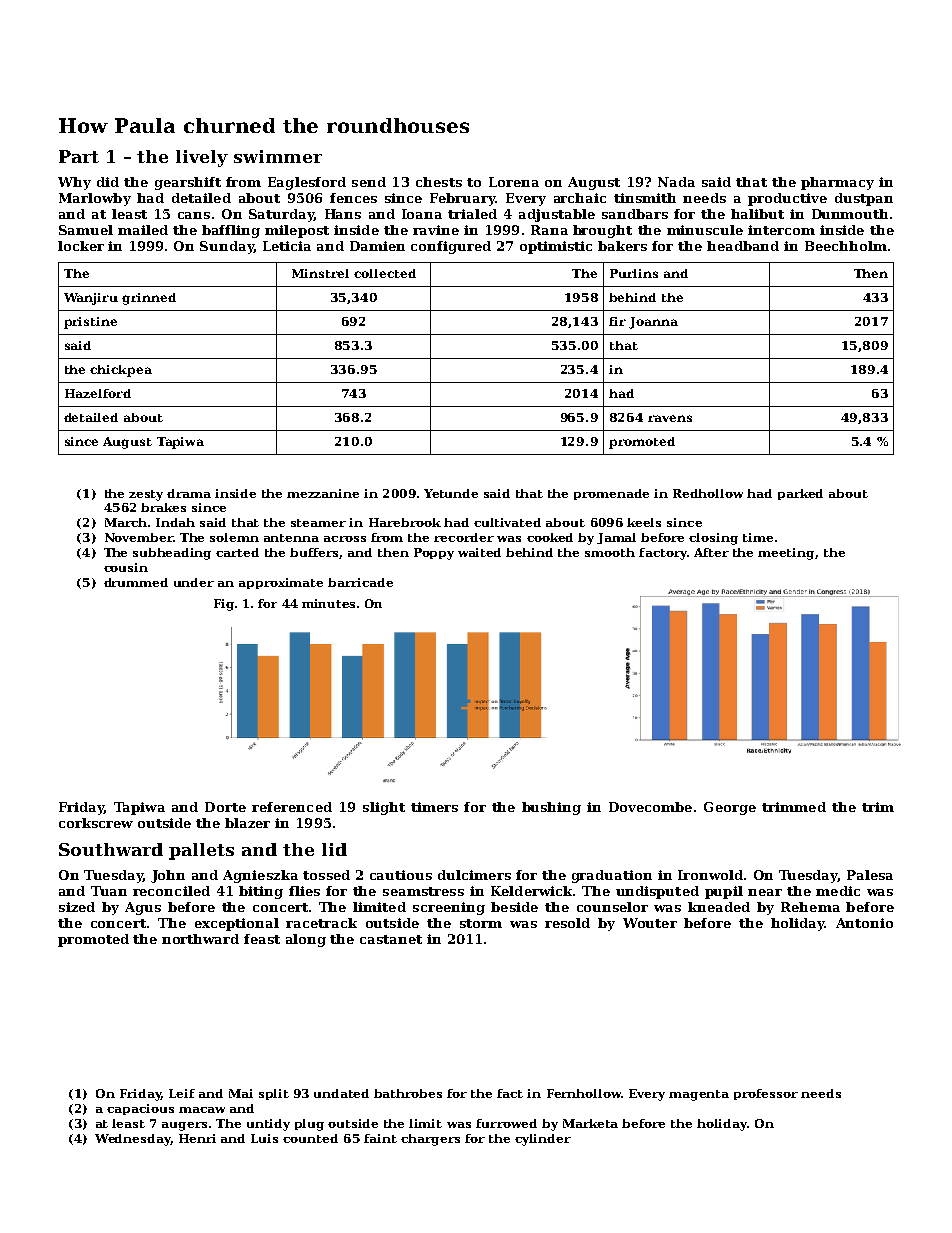  I want to click on slight, so click(384, 808).
